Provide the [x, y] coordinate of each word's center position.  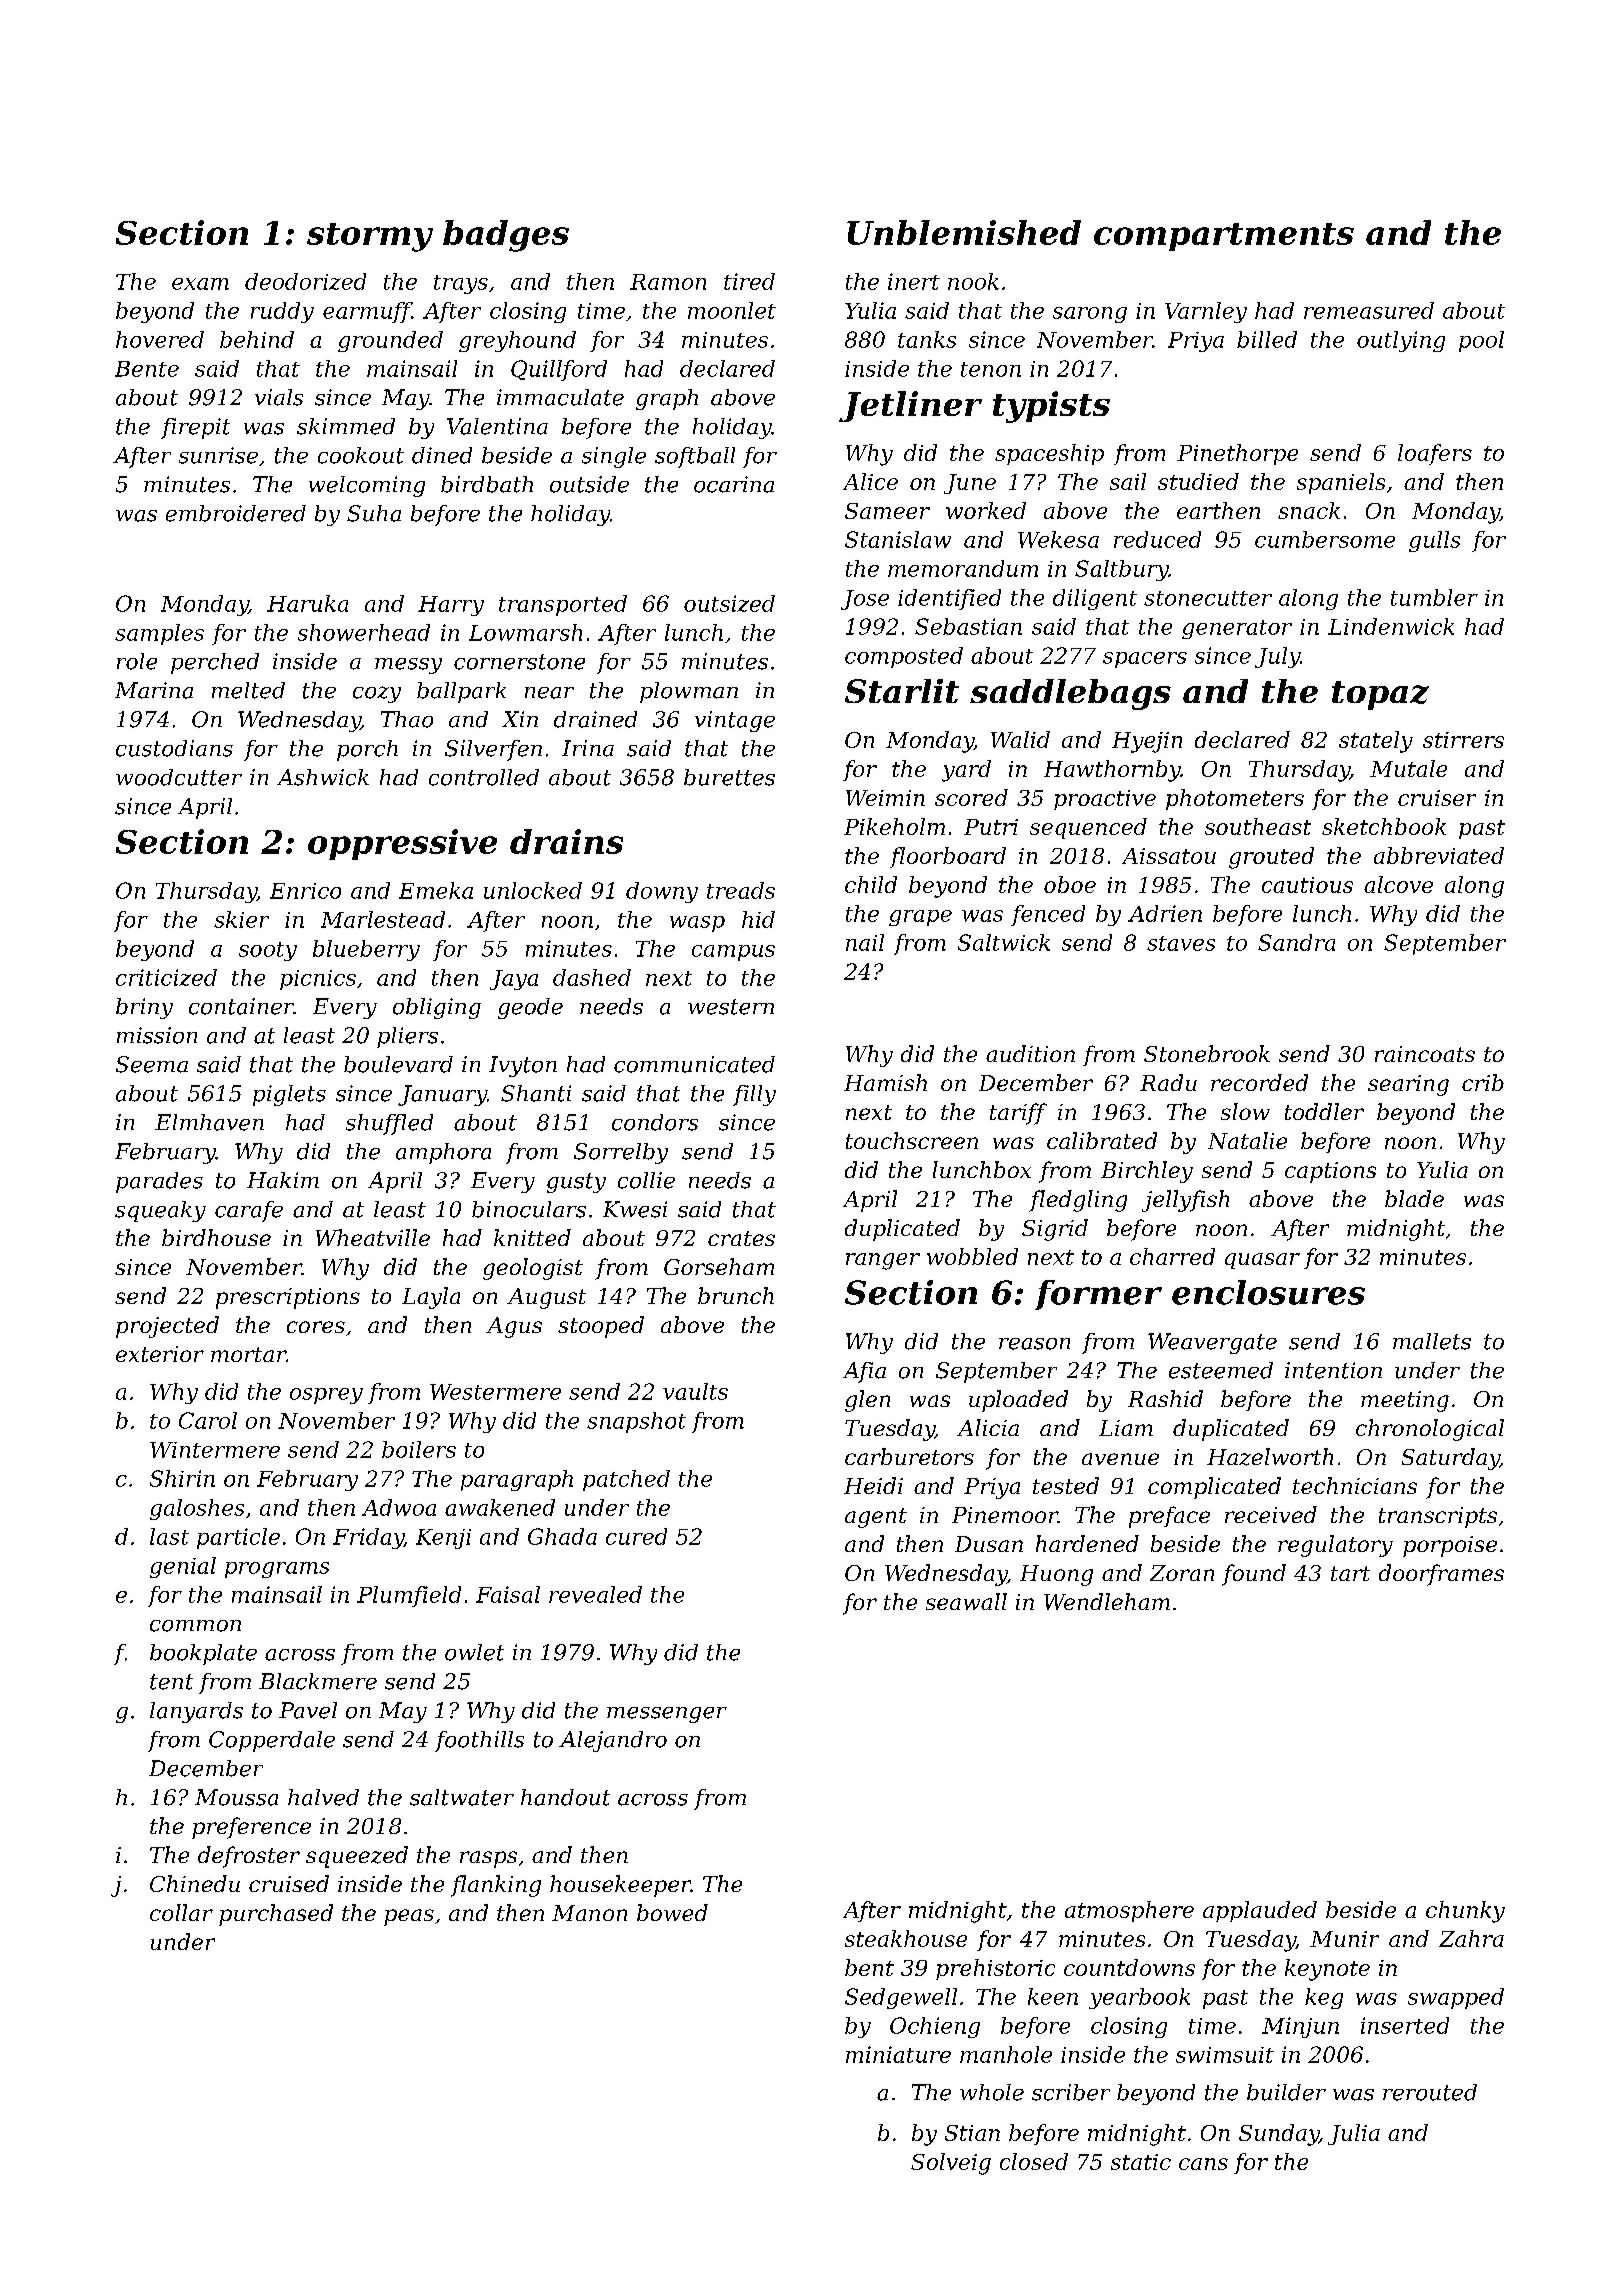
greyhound [517, 341]
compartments [1224, 237]
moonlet [732, 310]
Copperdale [272, 1741]
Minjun [1300, 2027]
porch [367, 750]
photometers [1235, 799]
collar [181, 1912]
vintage [735, 721]
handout [565, 1797]
